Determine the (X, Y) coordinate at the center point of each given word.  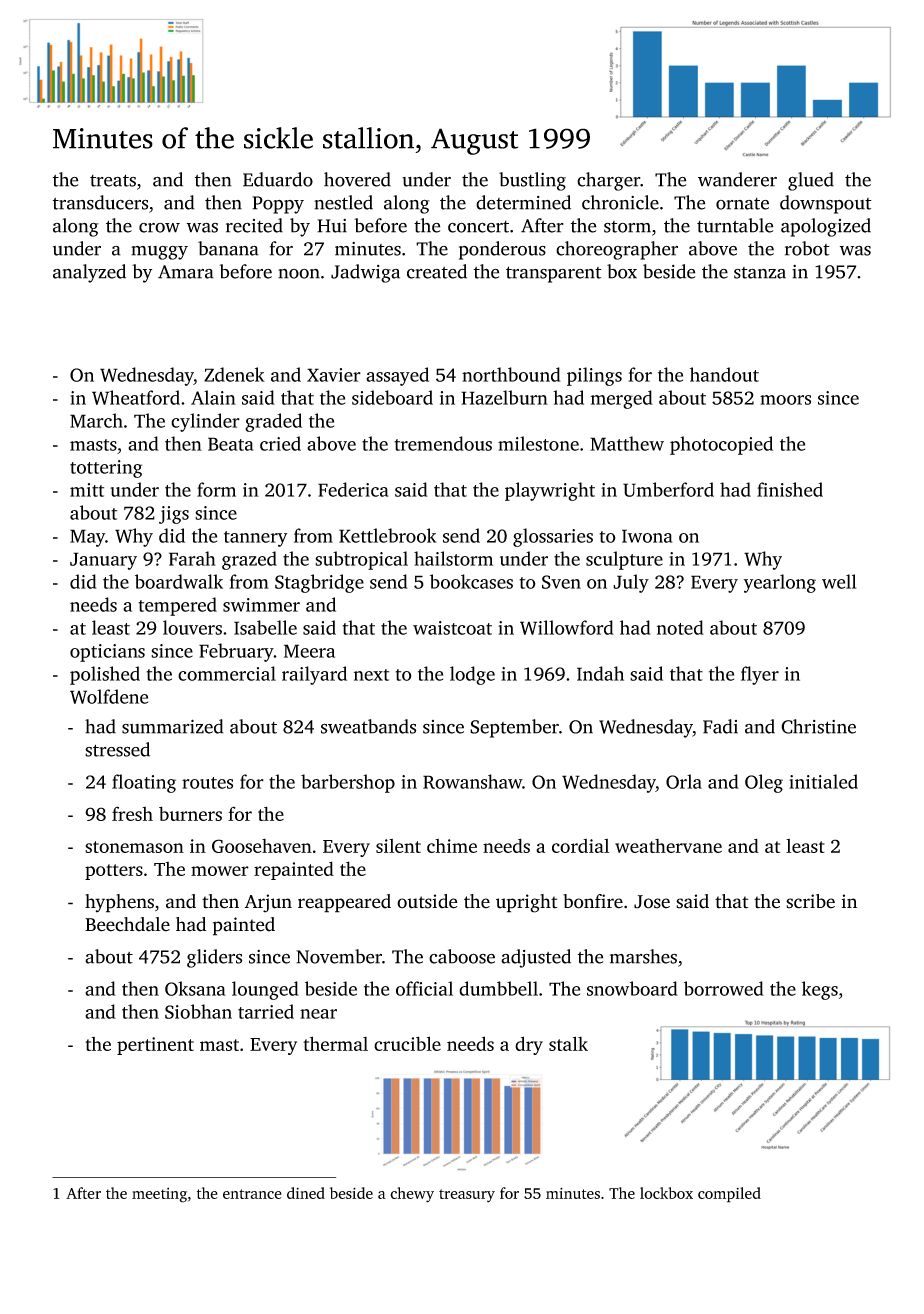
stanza (760, 273)
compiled (729, 1195)
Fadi (720, 726)
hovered (357, 179)
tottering (106, 469)
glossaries (553, 537)
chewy (412, 1195)
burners (190, 813)
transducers (100, 202)
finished (790, 489)
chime (452, 846)
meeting (159, 1195)
